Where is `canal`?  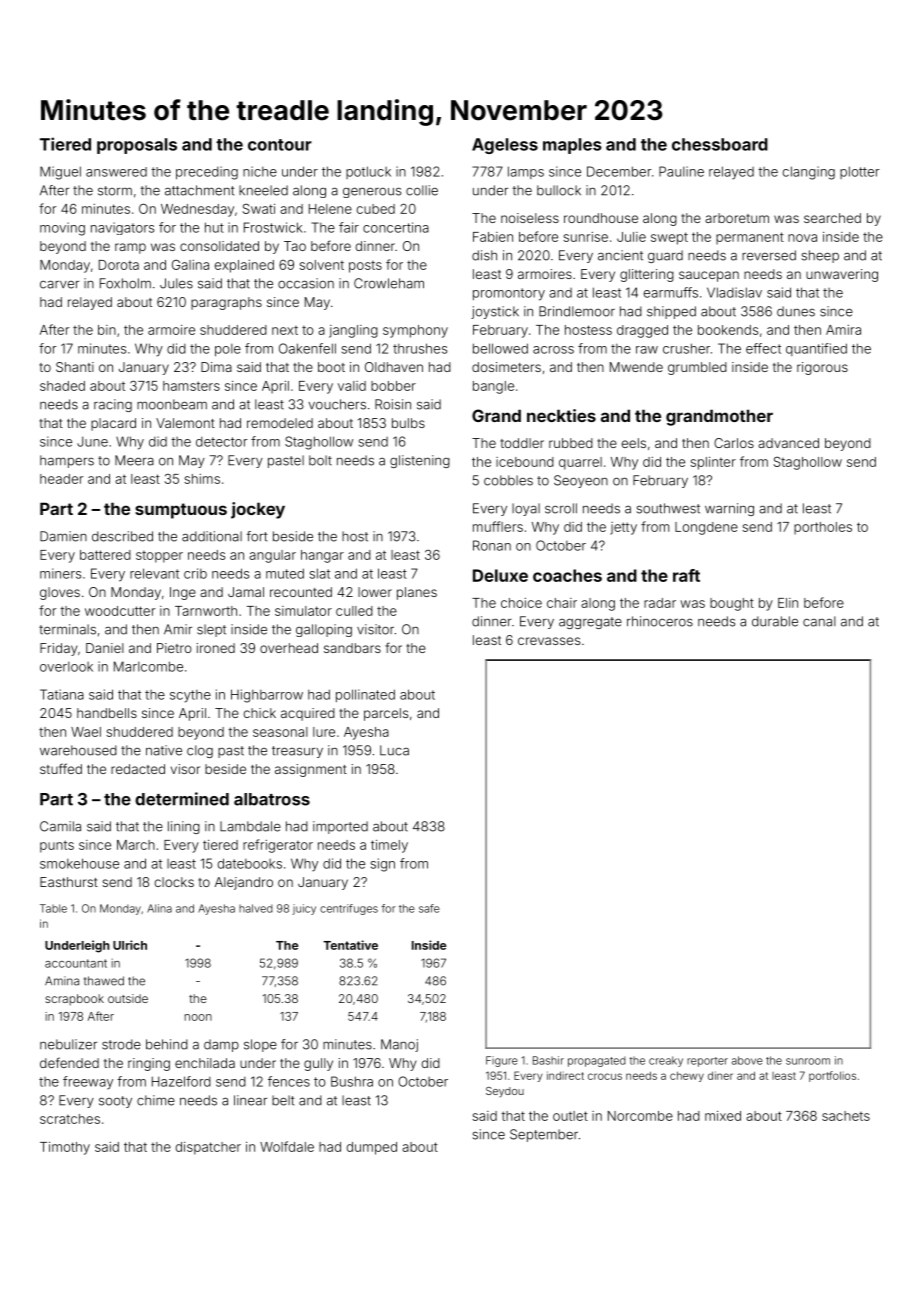
canal is located at coordinates (819, 621).
